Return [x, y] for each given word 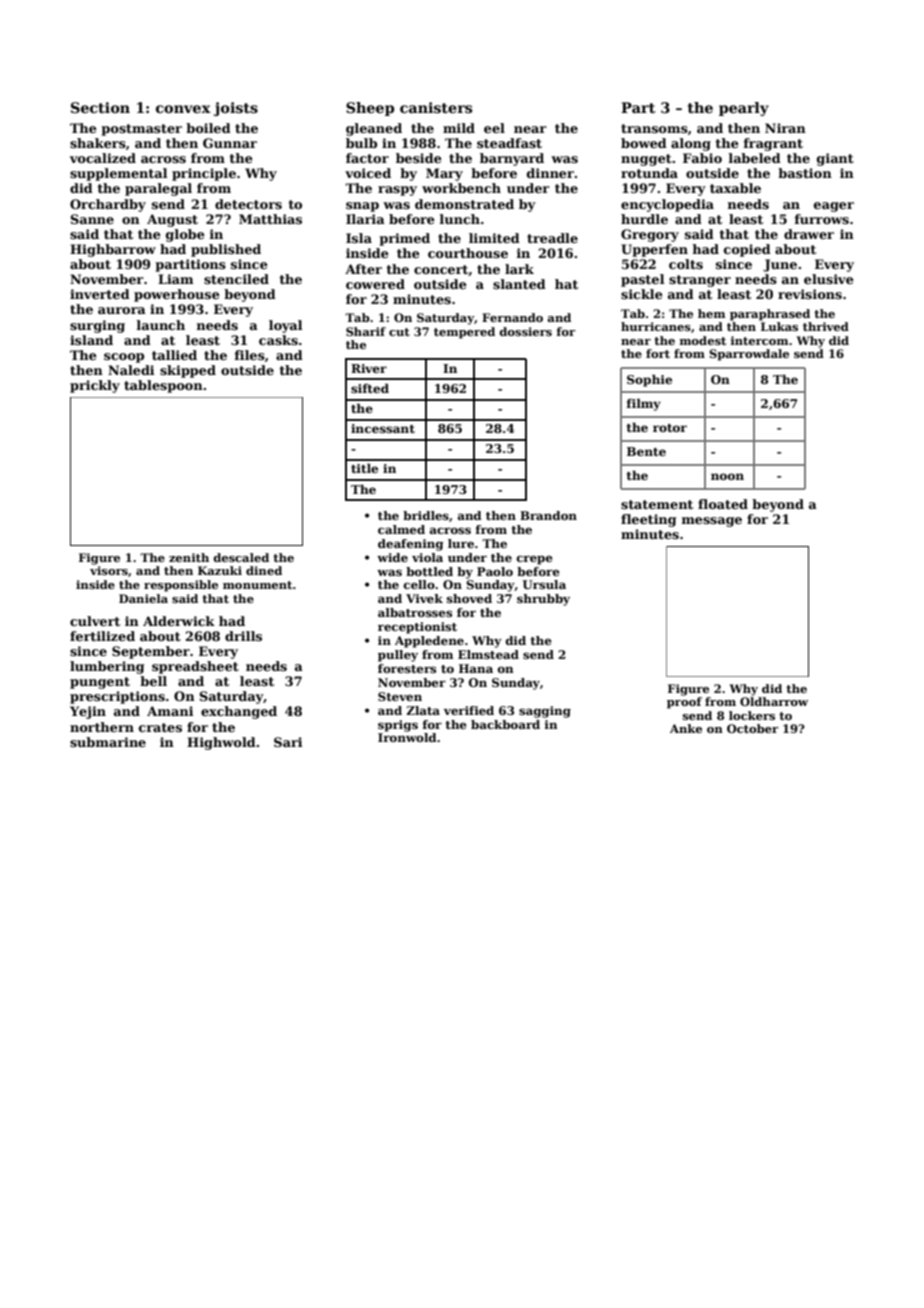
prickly [95, 386]
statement [657, 504]
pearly [744, 109]
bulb [361, 143]
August [172, 220]
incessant [383, 428]
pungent [100, 683]
